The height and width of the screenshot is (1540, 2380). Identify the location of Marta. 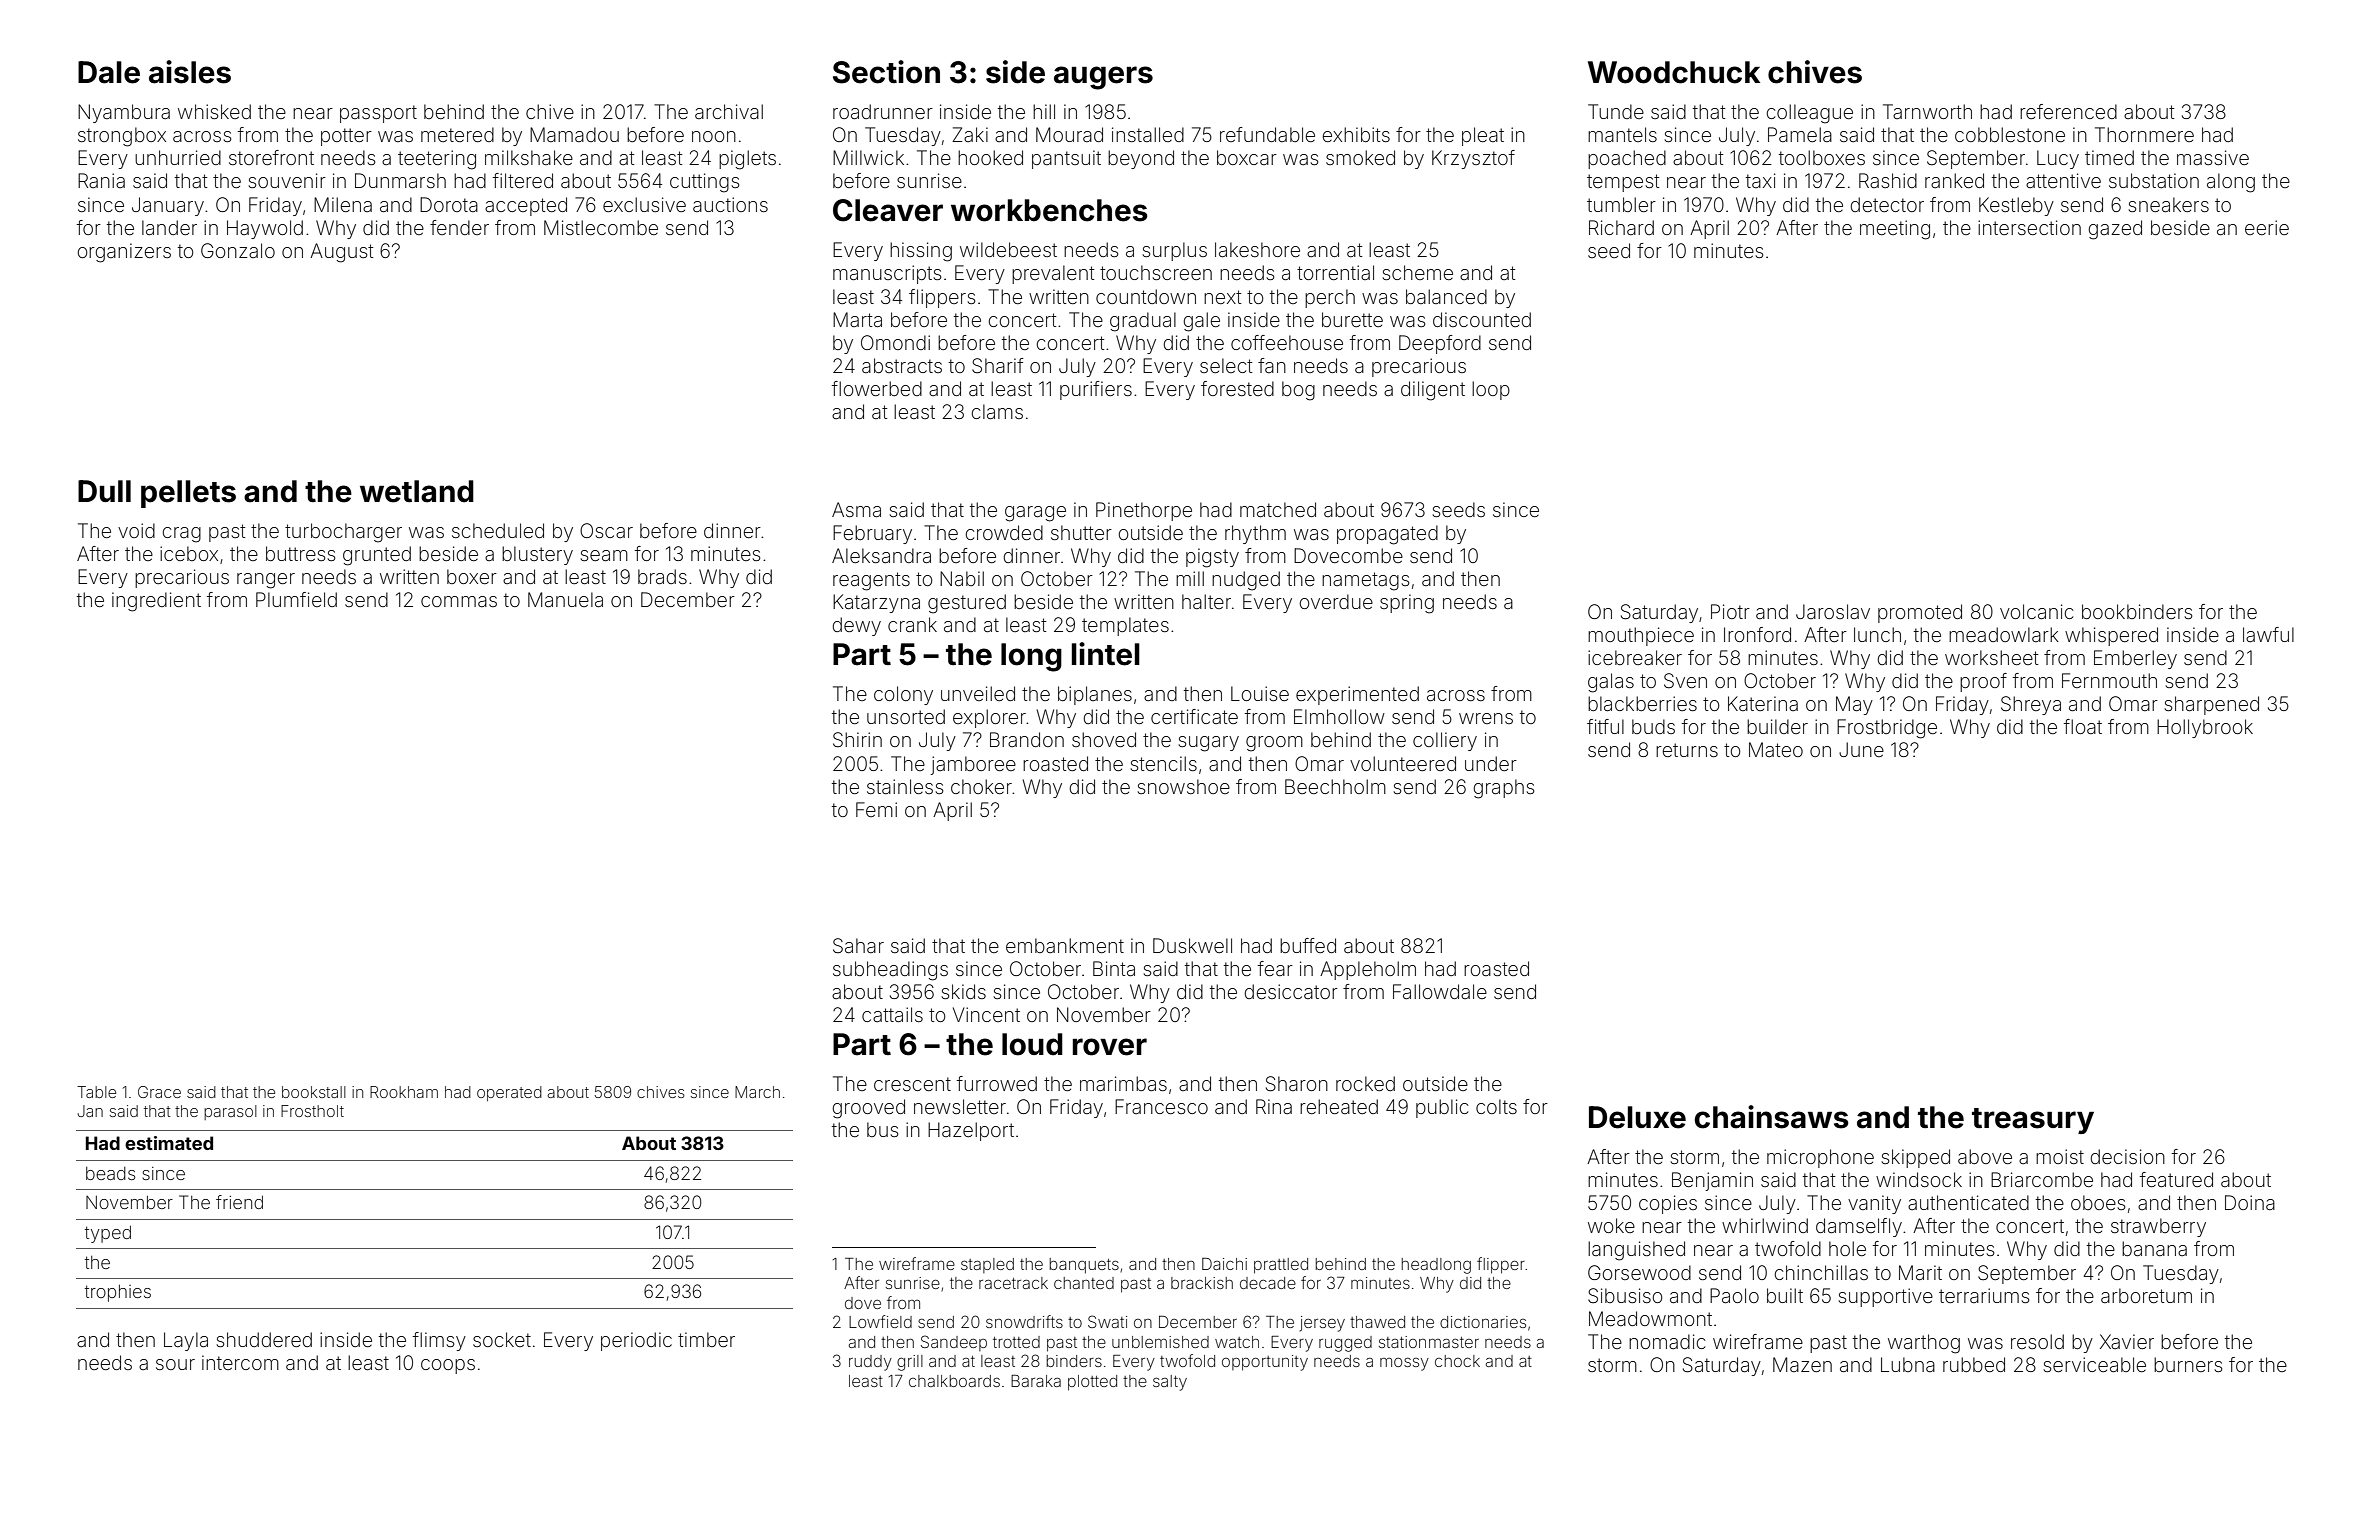
(857, 319).
